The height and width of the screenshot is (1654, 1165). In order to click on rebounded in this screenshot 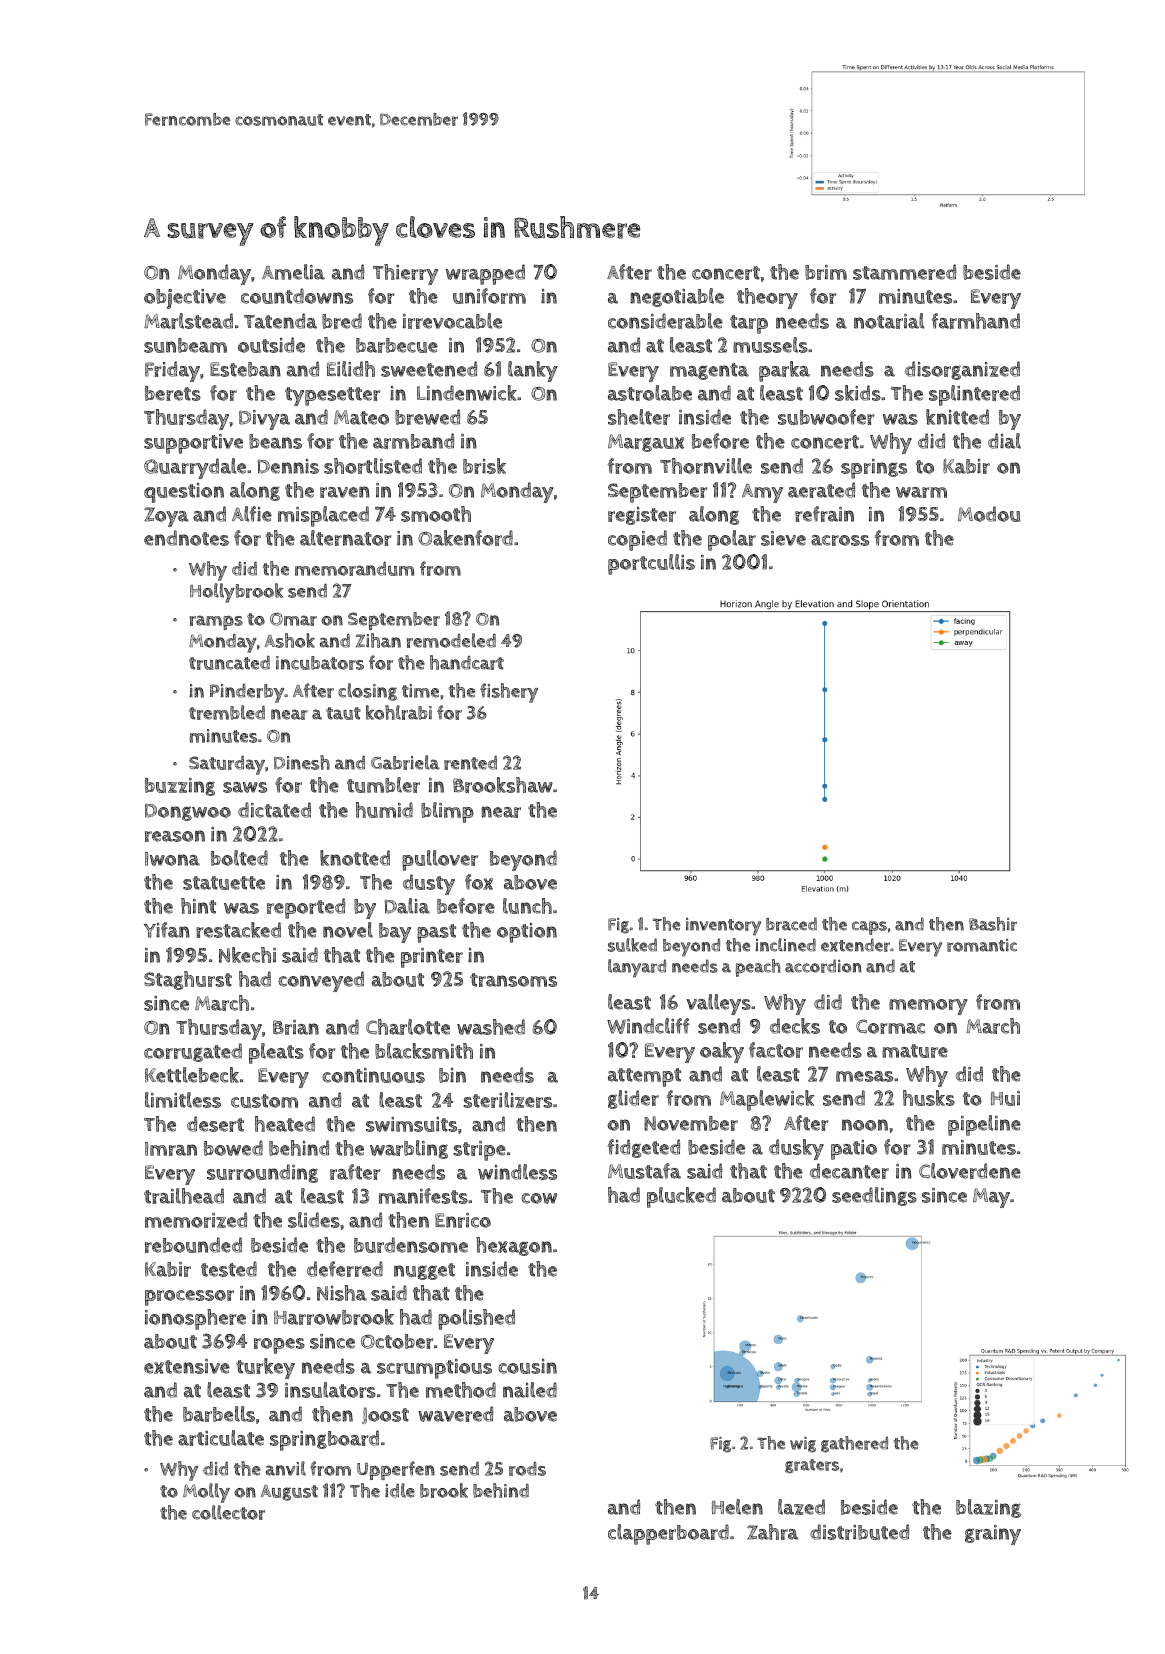, I will do `click(193, 1245)`.
